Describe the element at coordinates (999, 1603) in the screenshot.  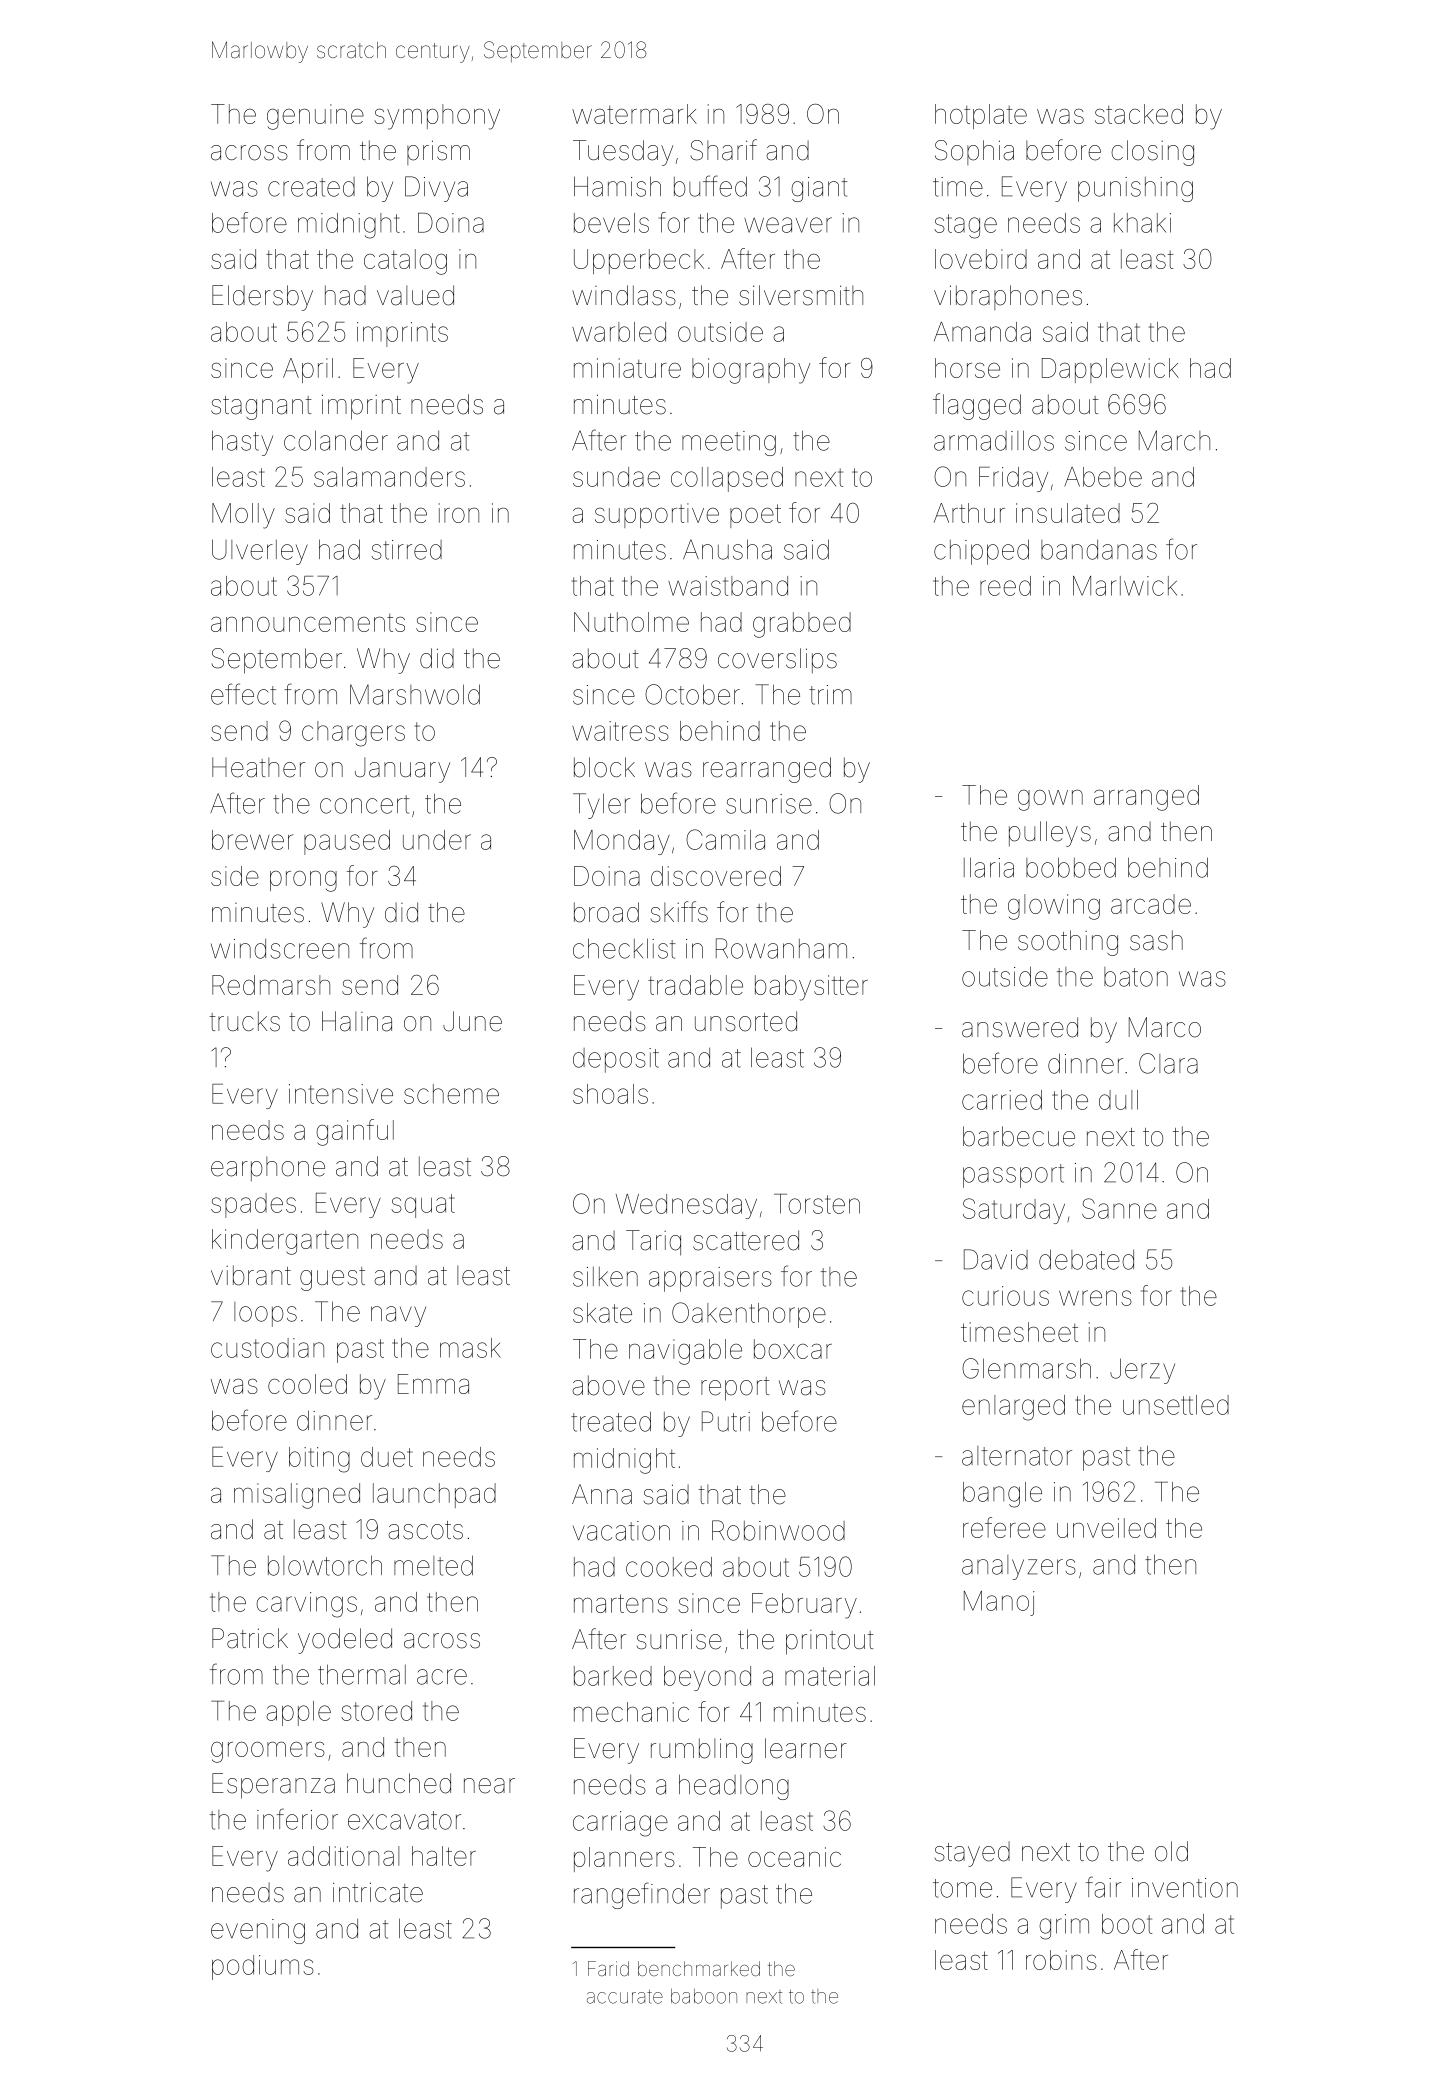
I see `Manoj` at that location.
